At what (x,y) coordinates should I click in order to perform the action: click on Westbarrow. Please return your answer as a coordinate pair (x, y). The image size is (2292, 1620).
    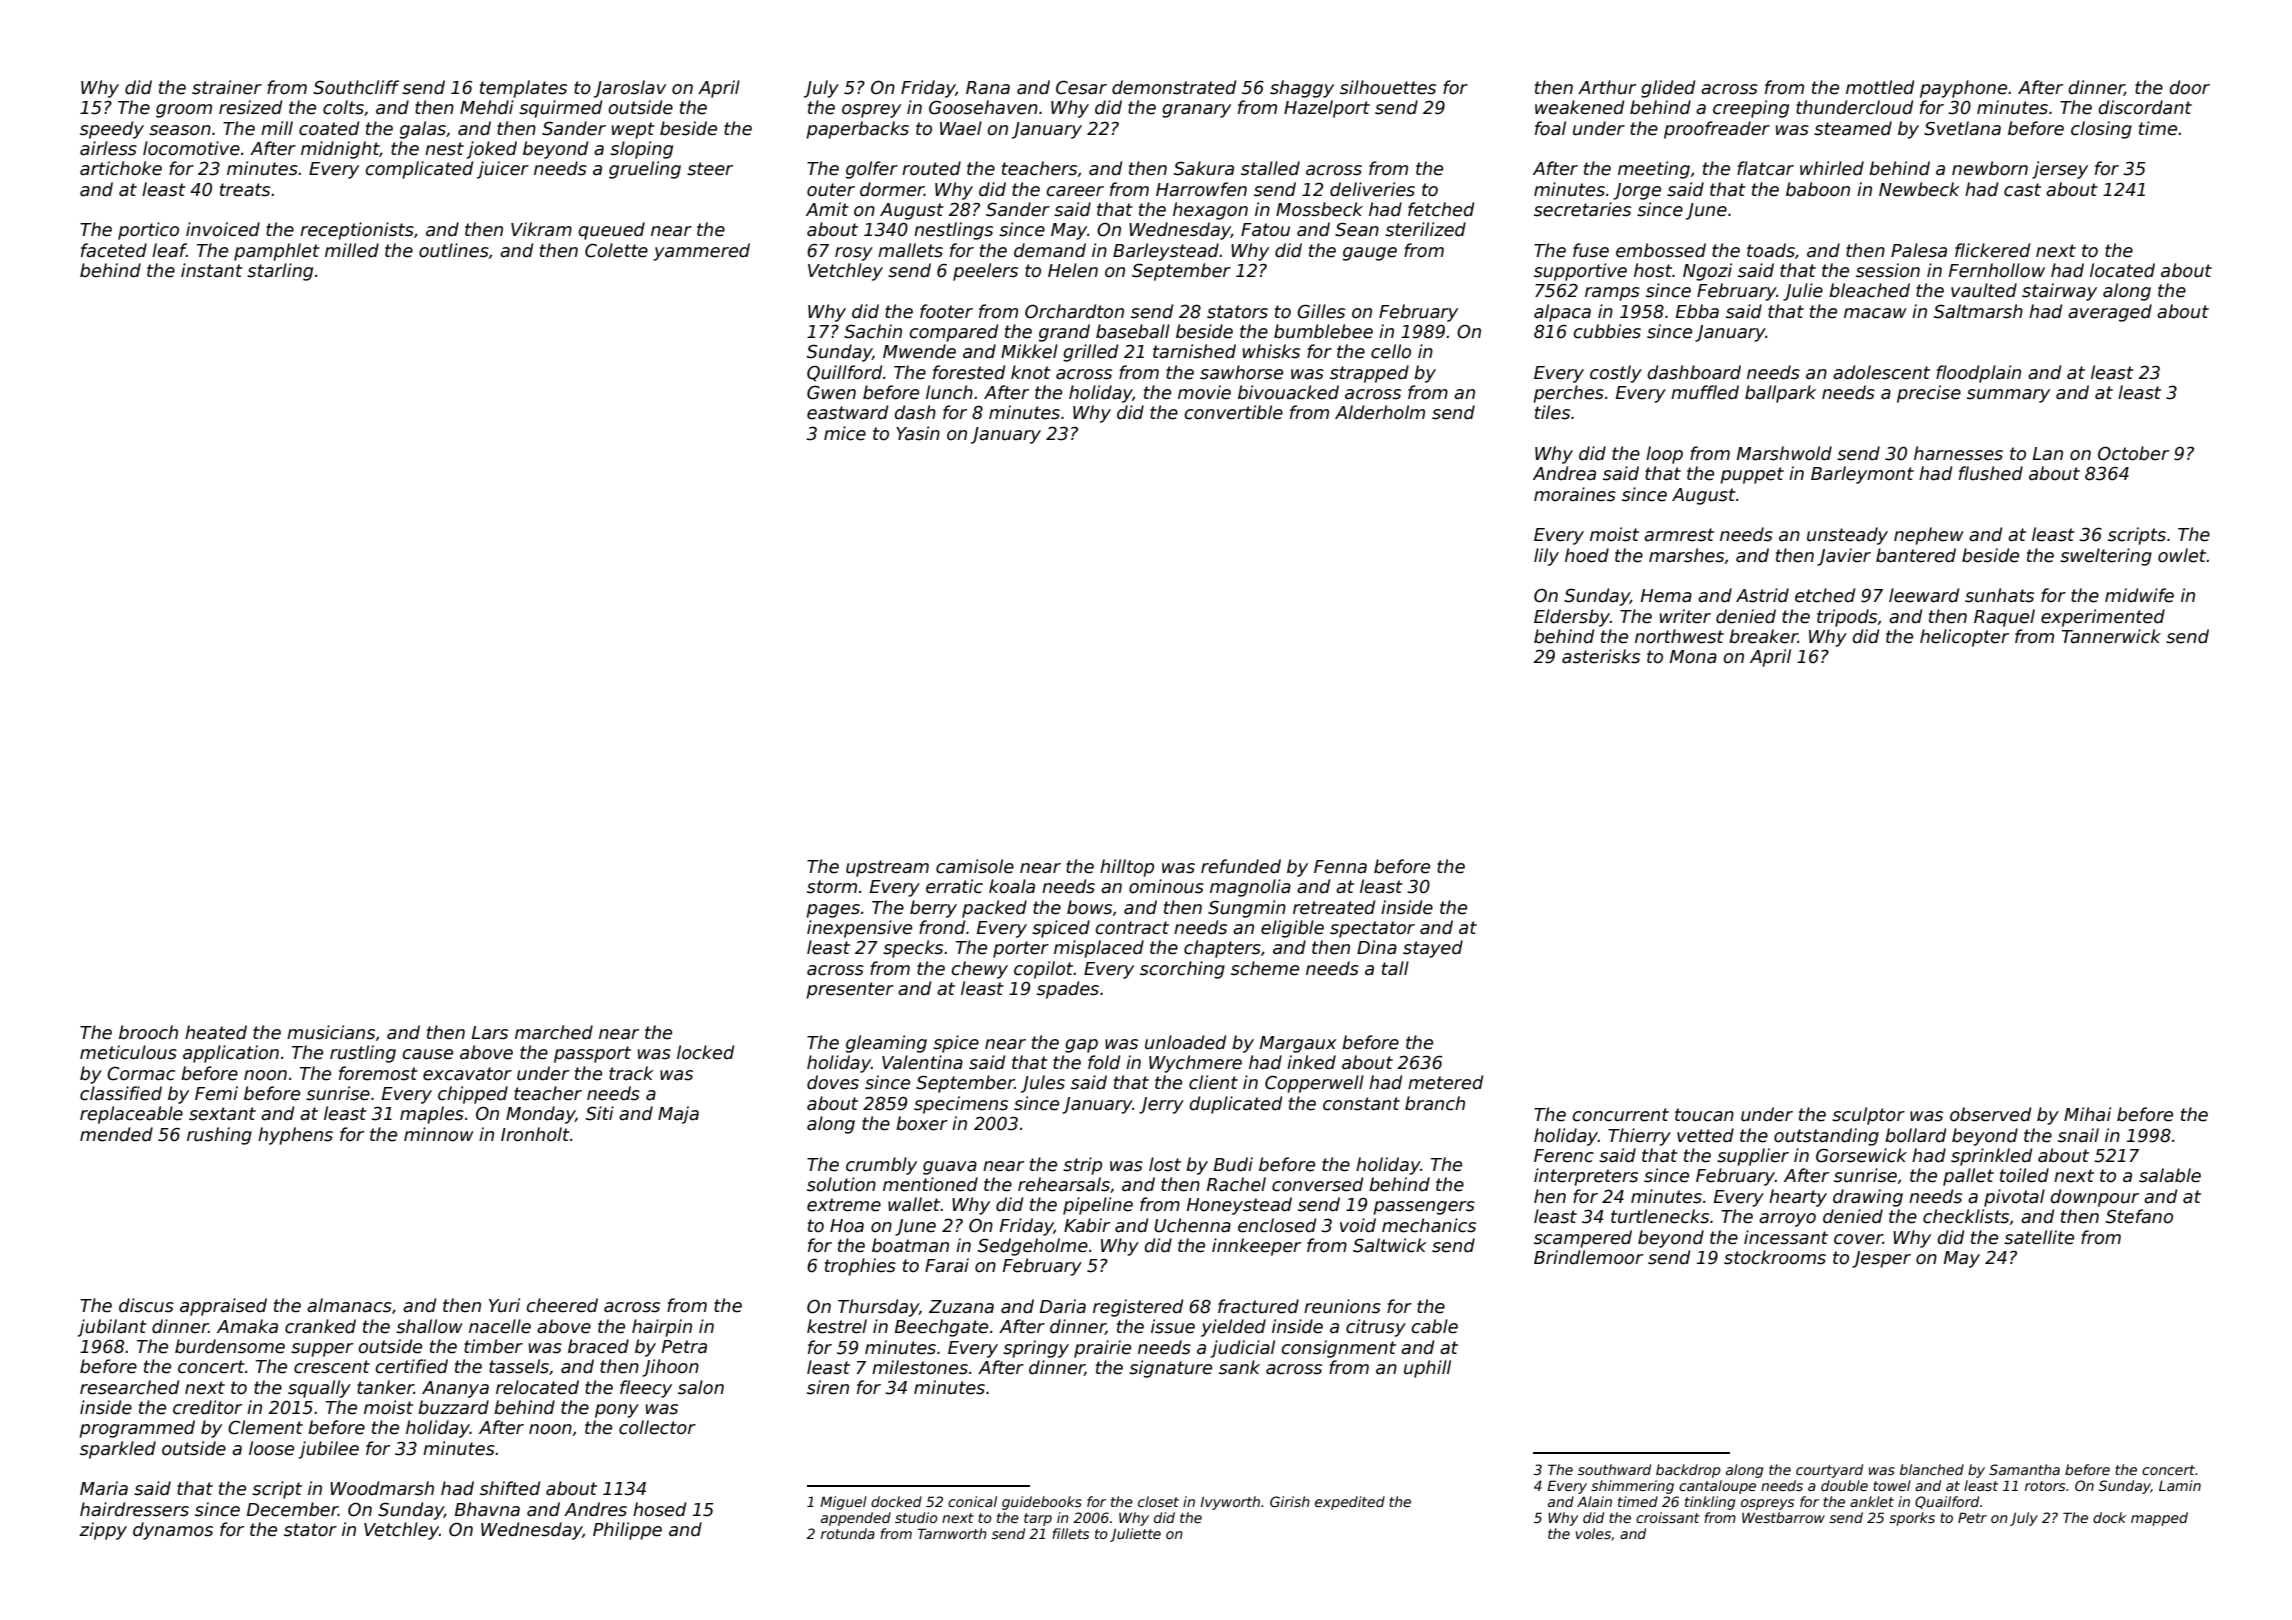
    Looking at the image, I should click on (1783, 1517).
